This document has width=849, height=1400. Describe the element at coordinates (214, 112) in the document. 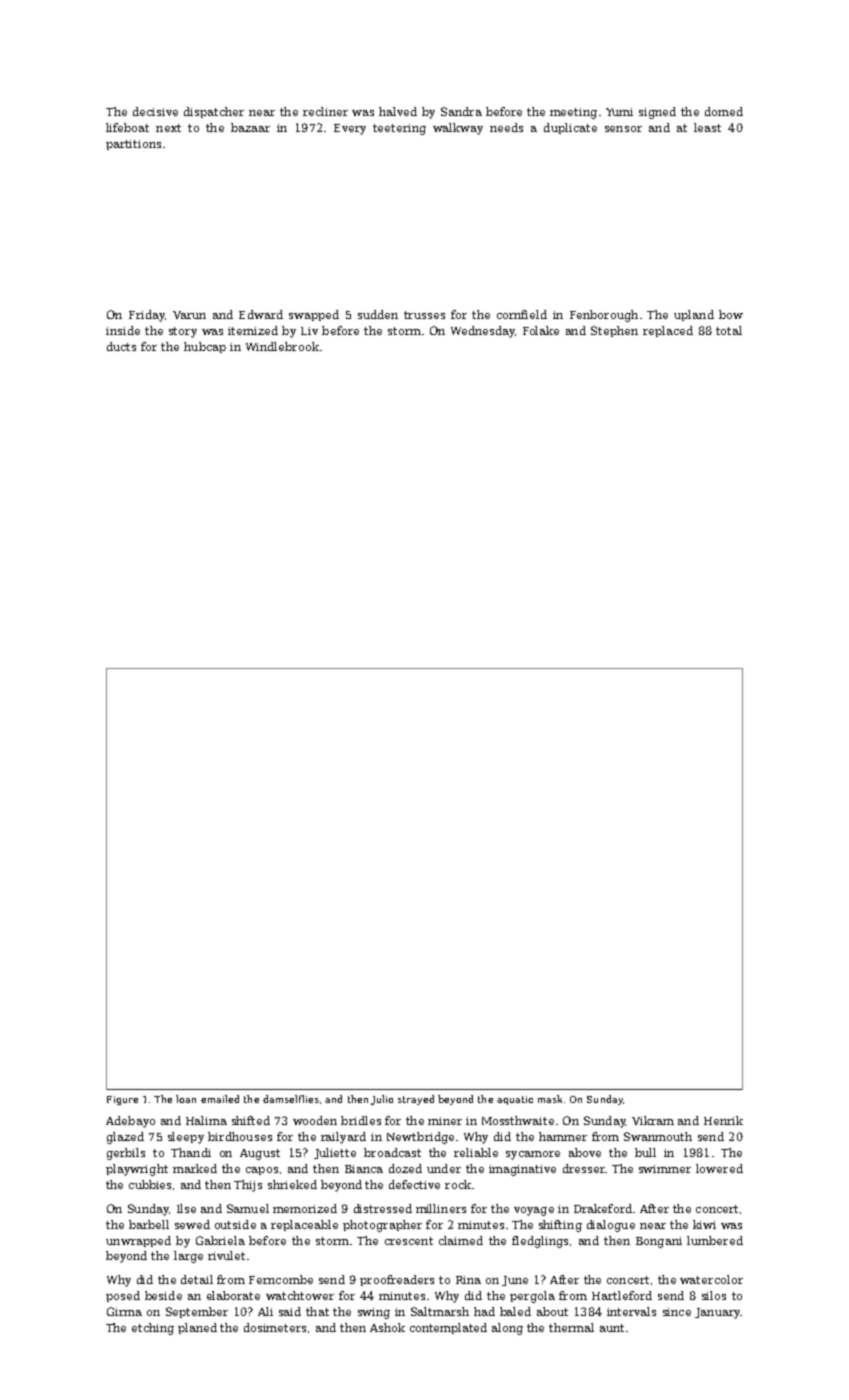

I see `dispatcher` at that location.
